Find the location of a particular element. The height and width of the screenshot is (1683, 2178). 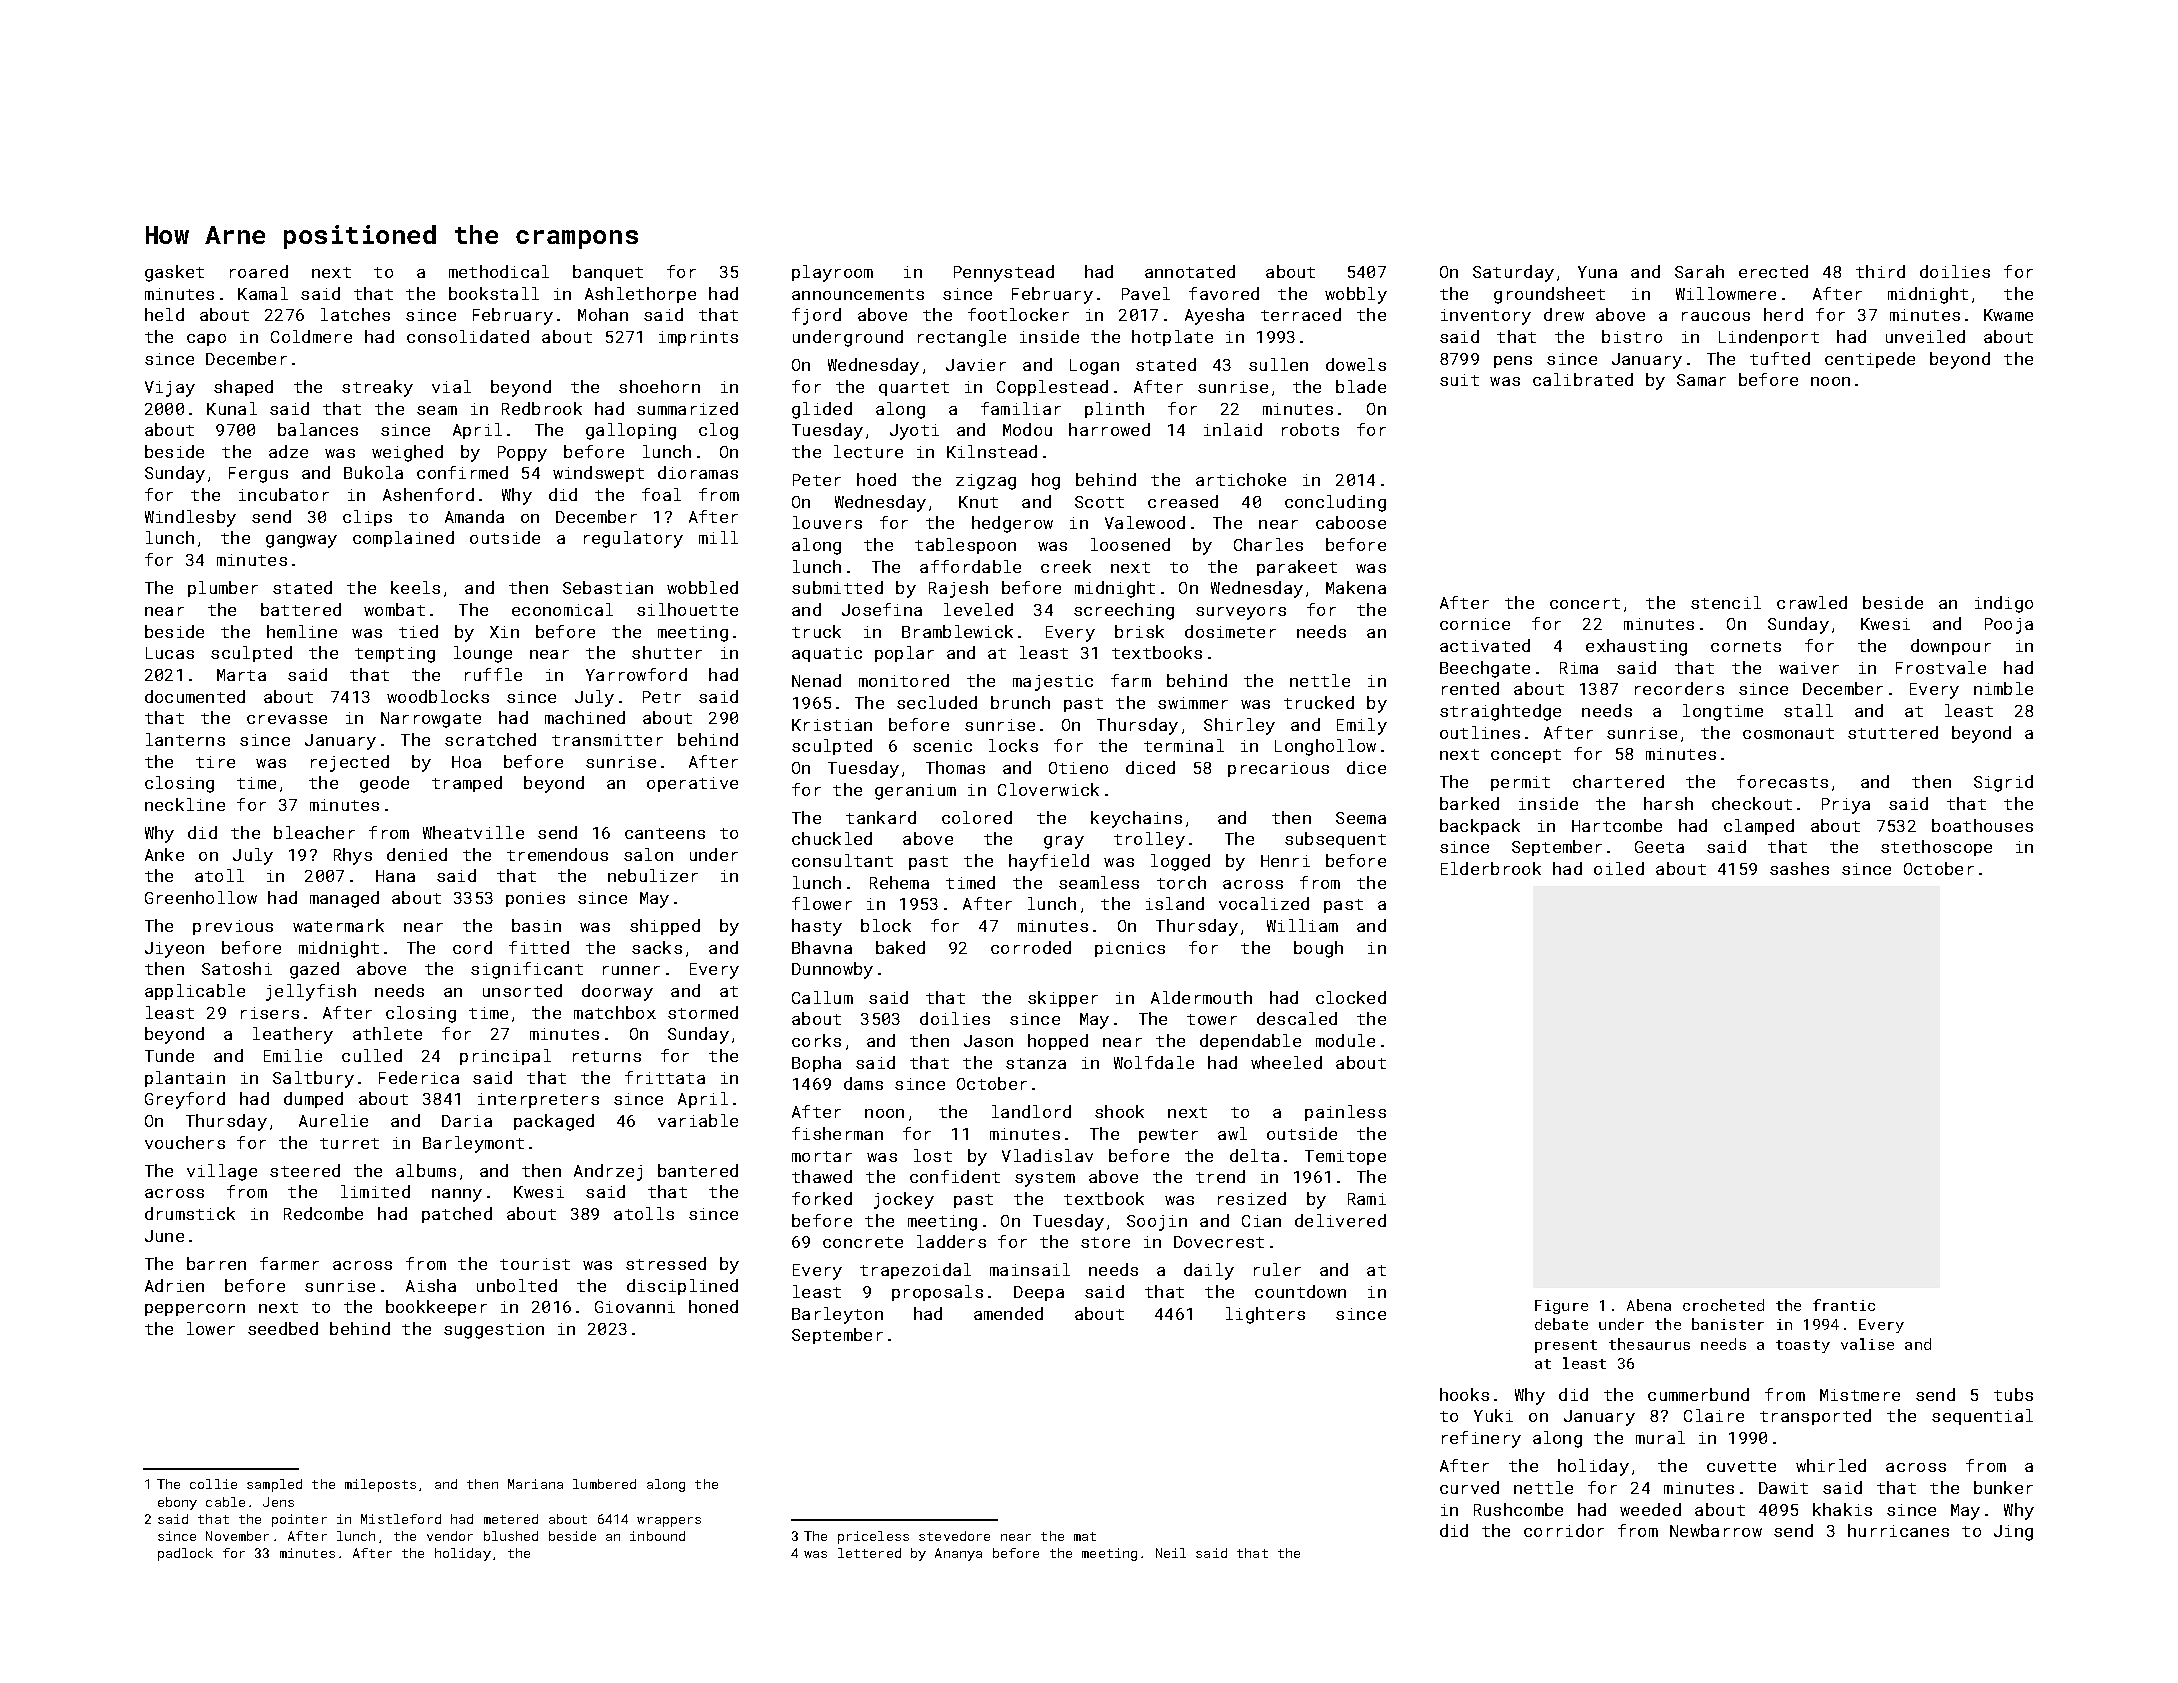

gasket is located at coordinates (174, 273).
